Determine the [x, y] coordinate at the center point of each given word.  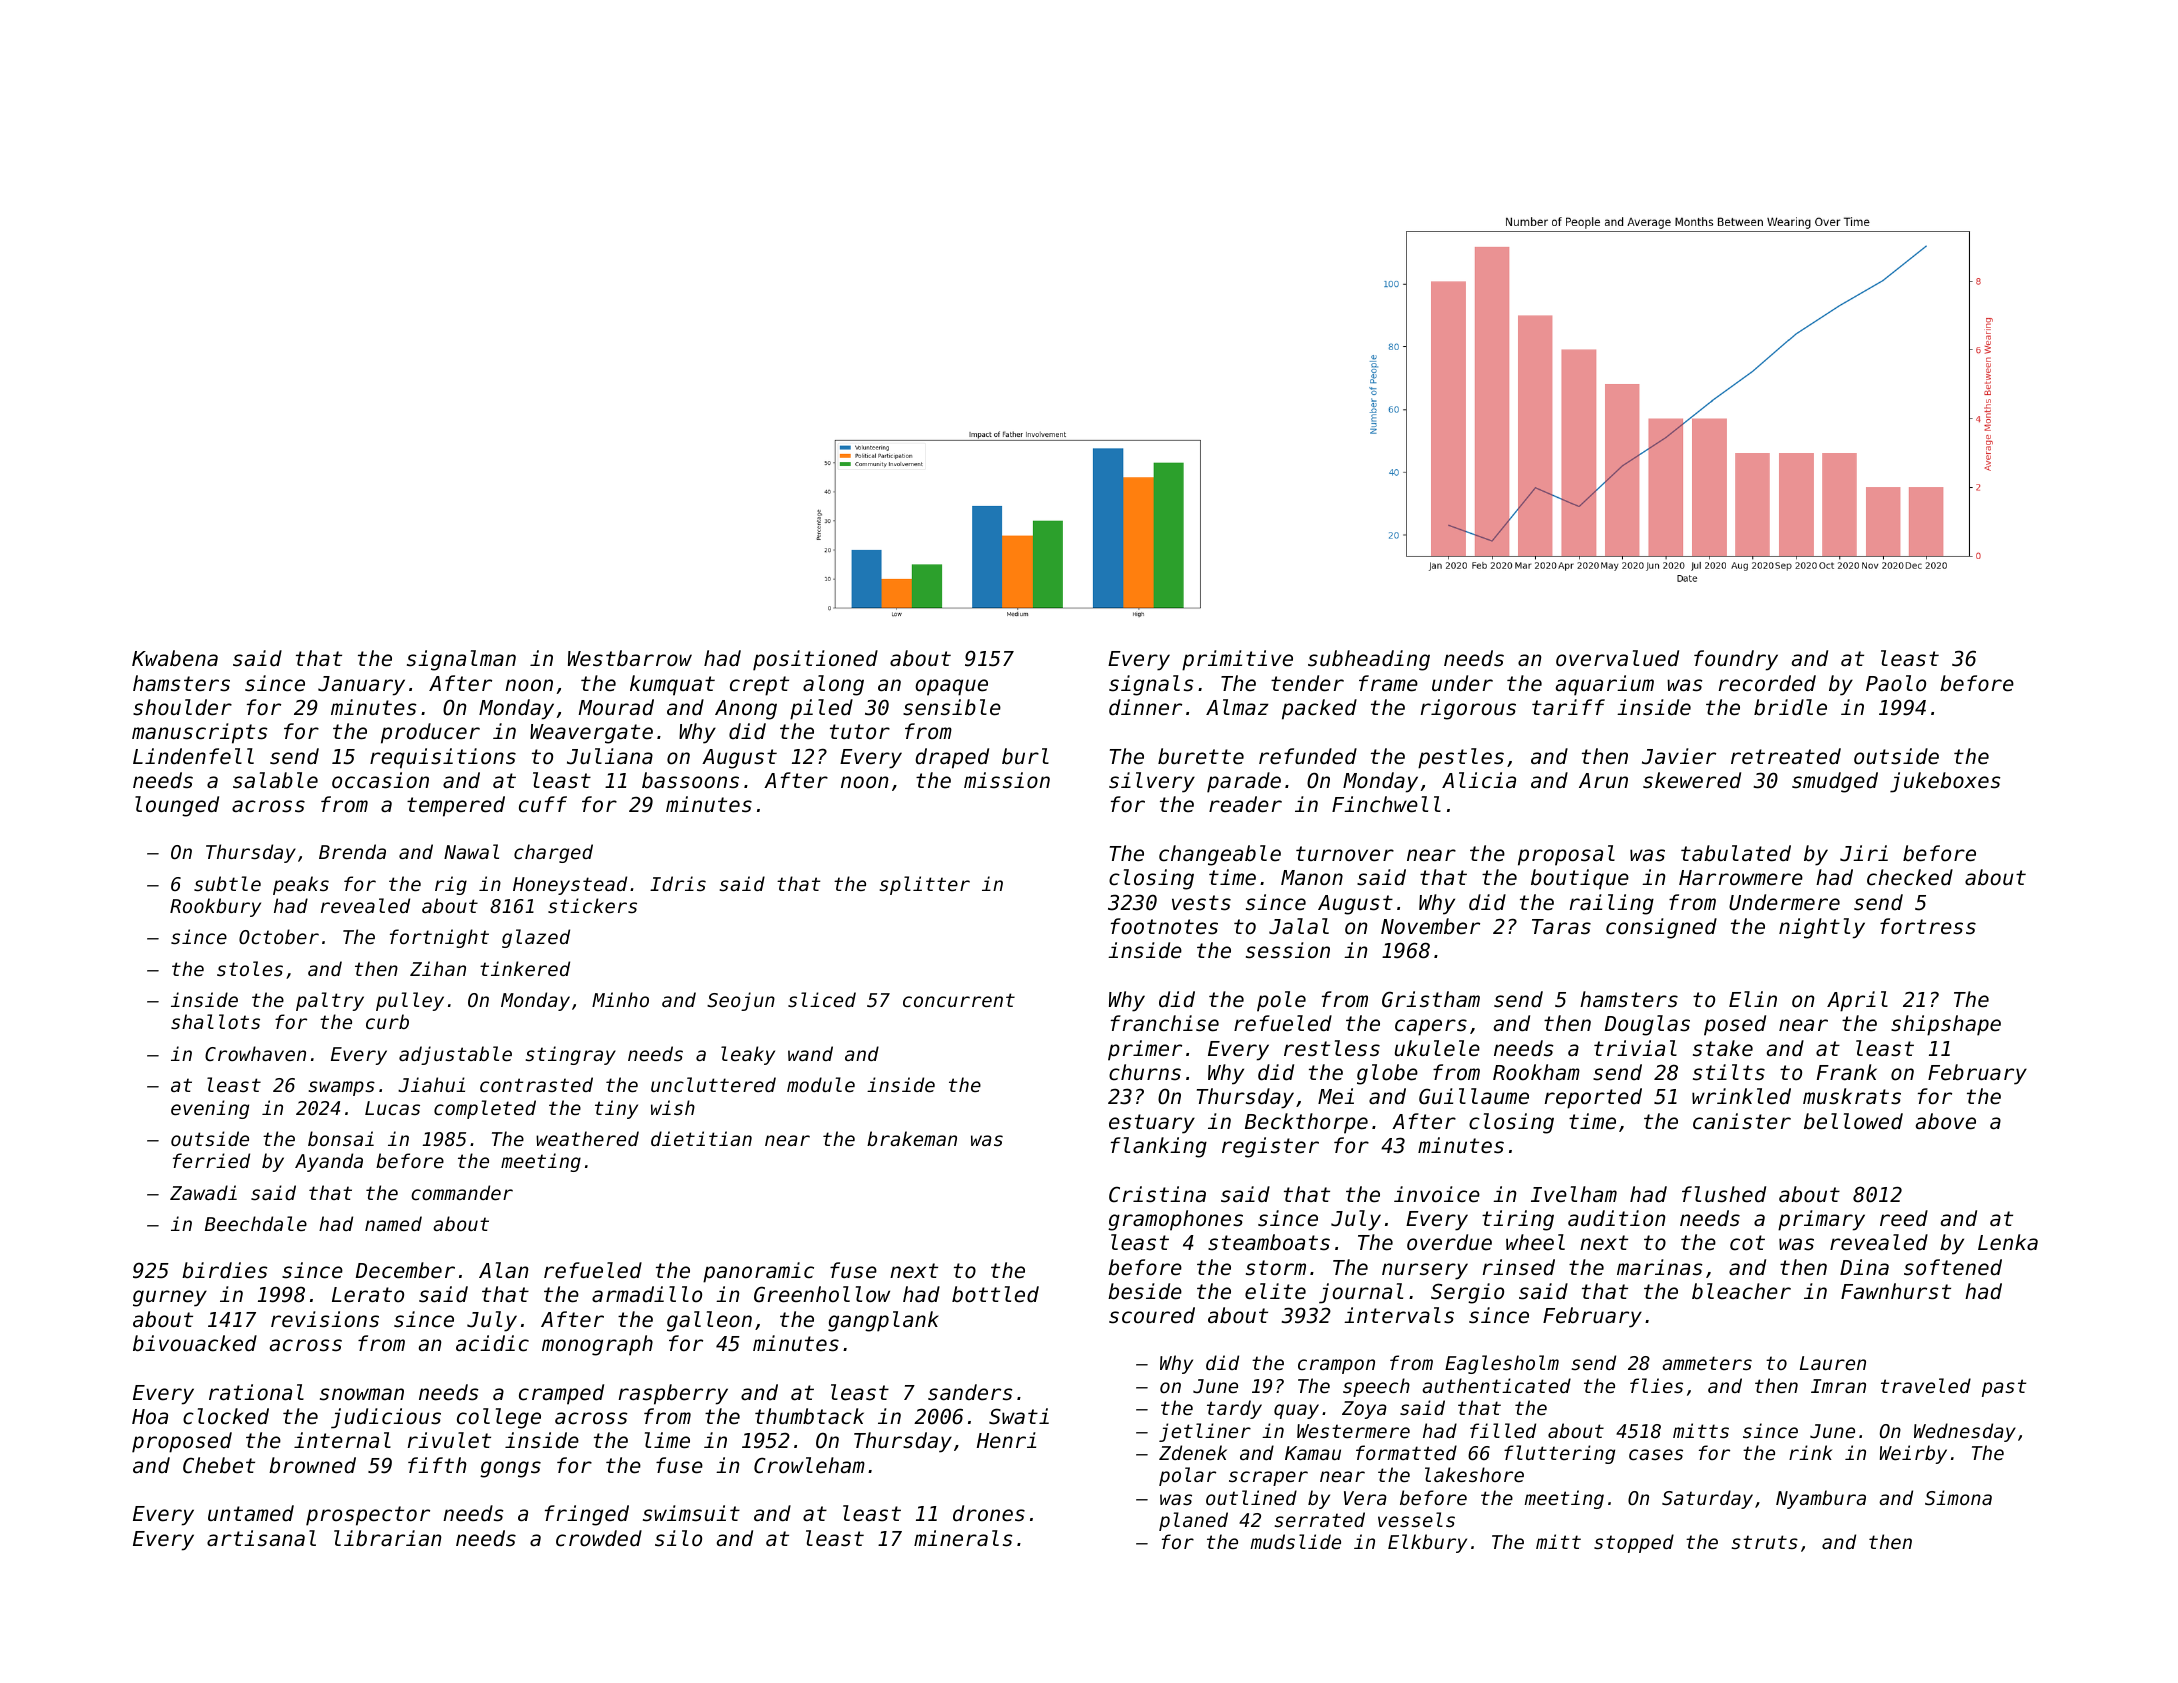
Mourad [616, 707]
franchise [1165, 1023]
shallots [215, 1021]
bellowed [1853, 1121]
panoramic [758, 1272]
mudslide [1295, 1541]
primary [1821, 1220]
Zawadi [203, 1192]
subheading [1369, 660]
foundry [1736, 660]
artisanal [261, 1538]
